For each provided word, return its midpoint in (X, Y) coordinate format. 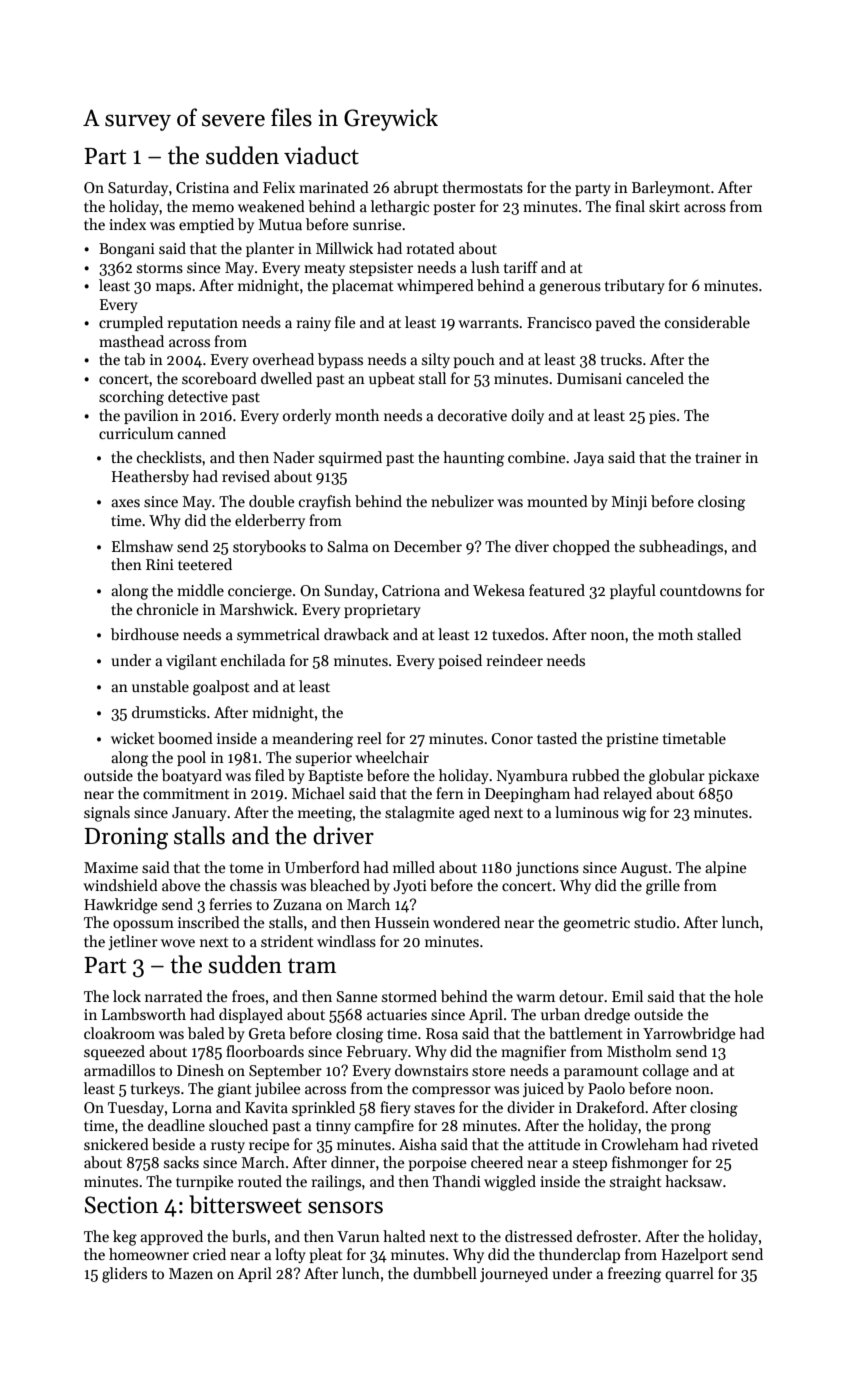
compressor (451, 1091)
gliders (124, 1275)
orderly (307, 416)
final (630, 206)
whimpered (435, 286)
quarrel (689, 1274)
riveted (735, 1144)
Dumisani (589, 378)
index (127, 224)
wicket (133, 738)
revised (246, 476)
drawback (356, 634)
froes (248, 996)
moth (675, 634)
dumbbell (445, 1273)
